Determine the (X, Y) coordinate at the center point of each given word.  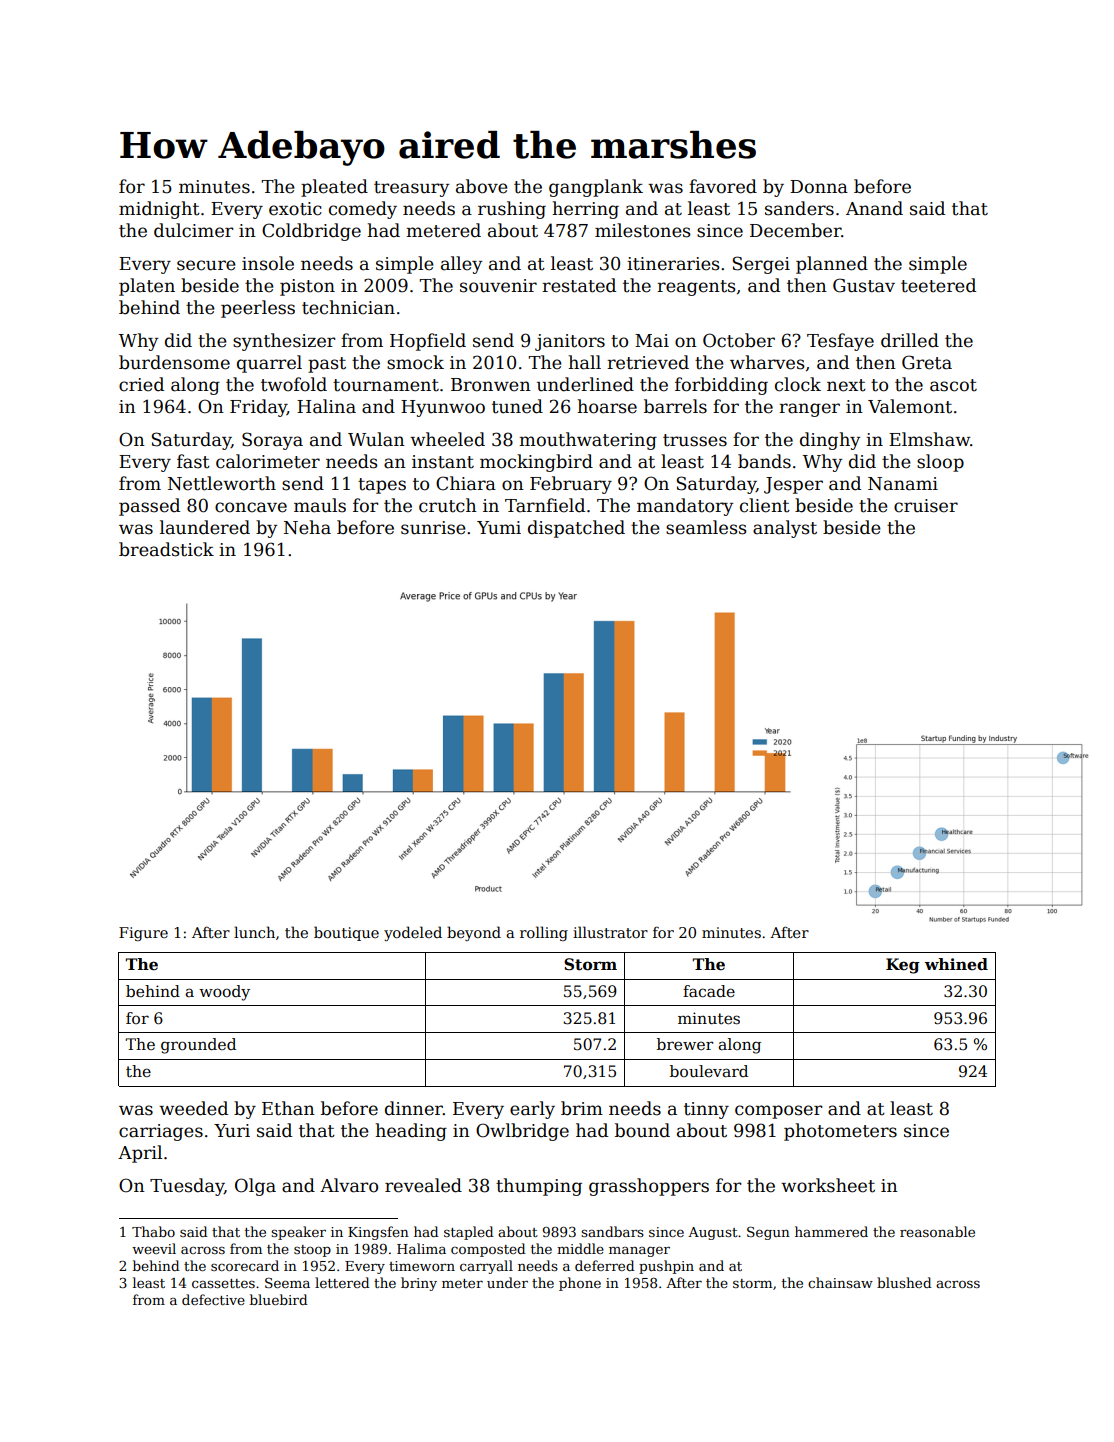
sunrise (433, 528)
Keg (903, 966)
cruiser (926, 506)
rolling (544, 933)
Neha (307, 527)
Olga (255, 1187)
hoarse (607, 406)
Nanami (903, 484)
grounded (198, 1046)
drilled (910, 340)
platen (147, 287)
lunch (254, 932)
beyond (474, 933)
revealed (423, 1185)
